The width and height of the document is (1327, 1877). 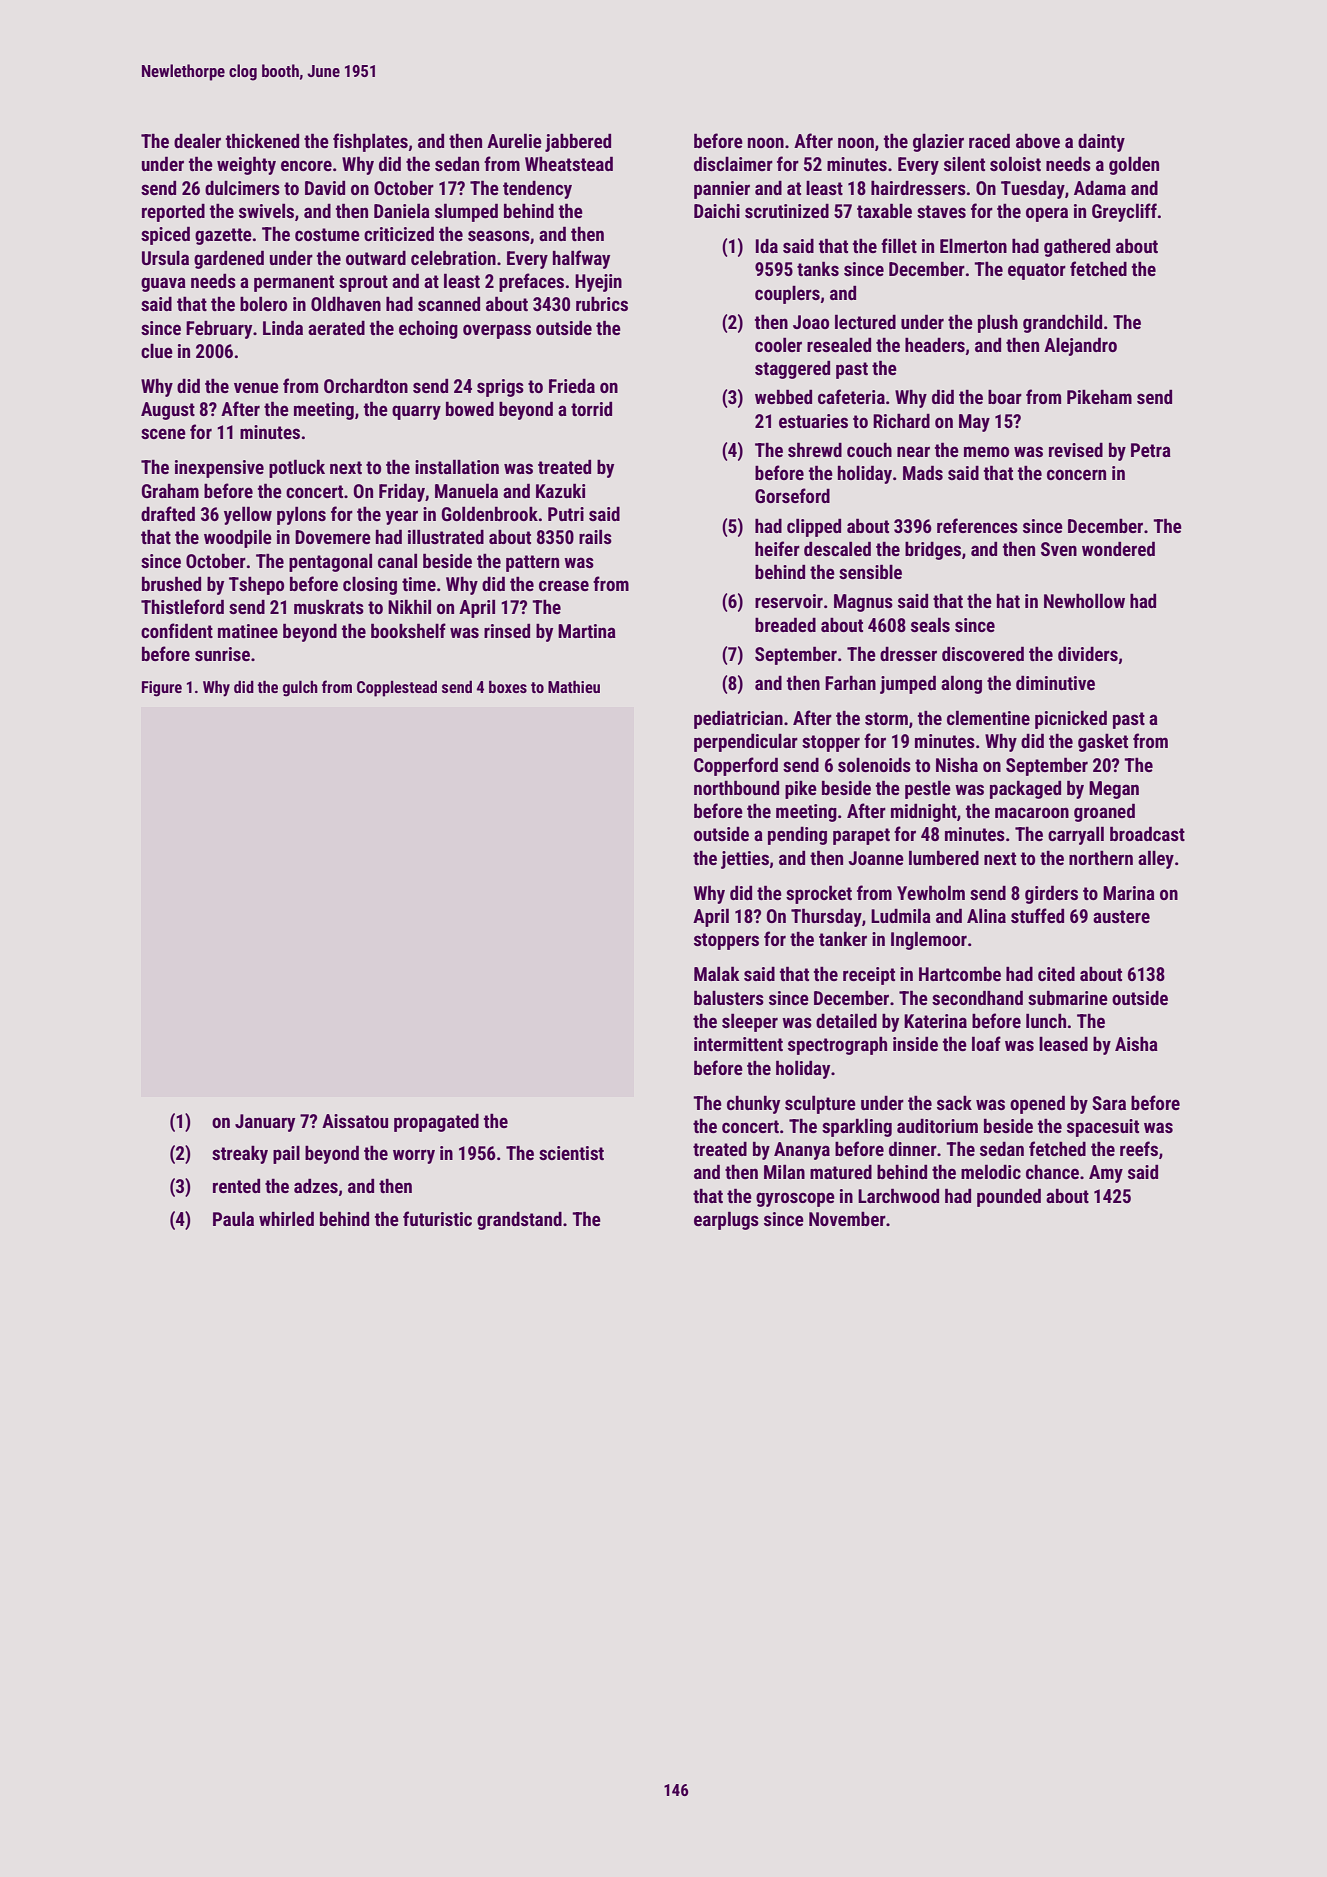 I want to click on gulch, so click(x=300, y=688).
